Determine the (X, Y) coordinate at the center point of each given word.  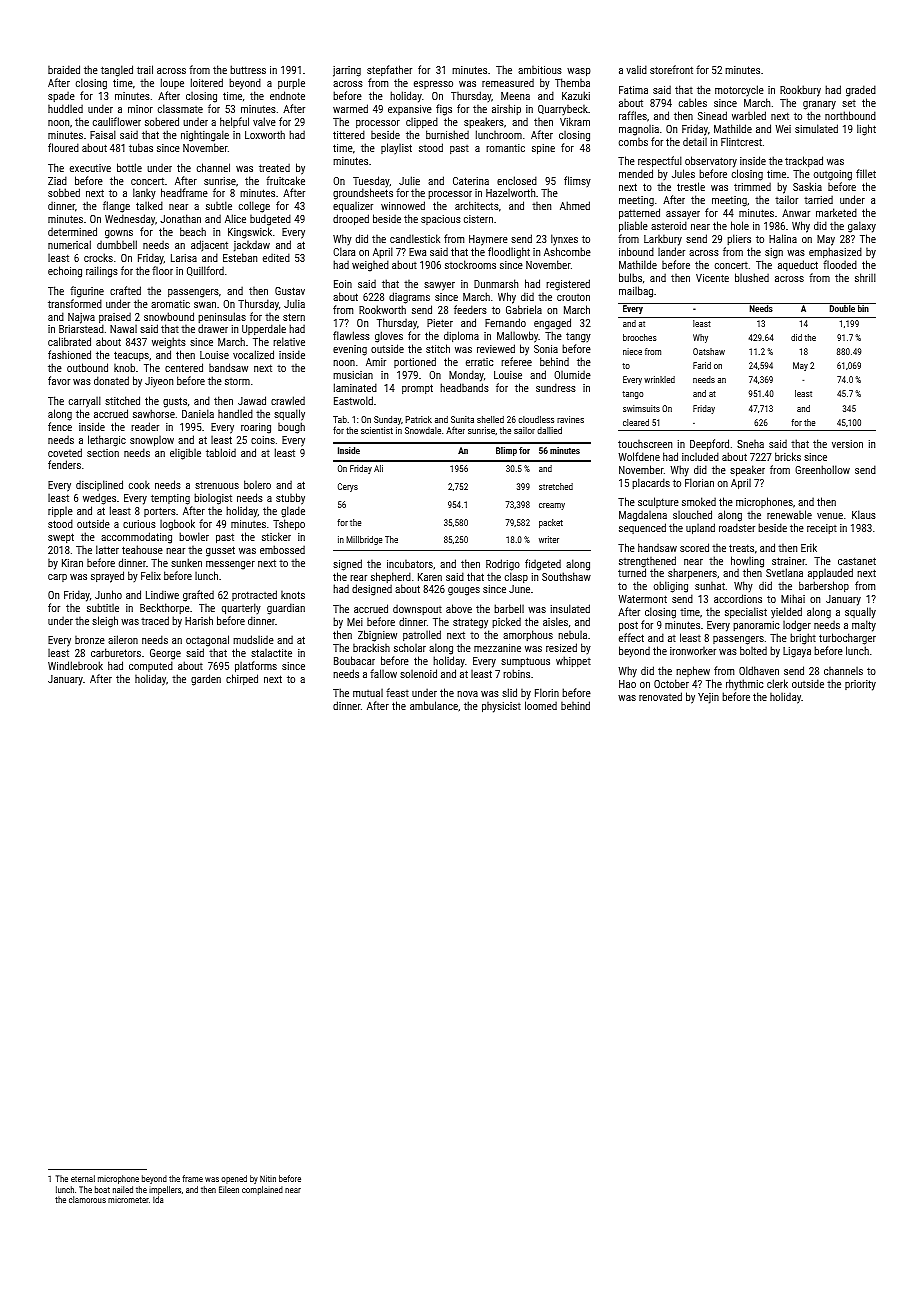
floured (63, 147)
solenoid (418, 673)
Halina (783, 238)
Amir (376, 362)
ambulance (434, 705)
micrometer (128, 1200)
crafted (125, 290)
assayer (683, 215)
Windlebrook (75, 665)
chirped (242, 679)
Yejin (708, 698)
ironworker (693, 651)
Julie (409, 180)
